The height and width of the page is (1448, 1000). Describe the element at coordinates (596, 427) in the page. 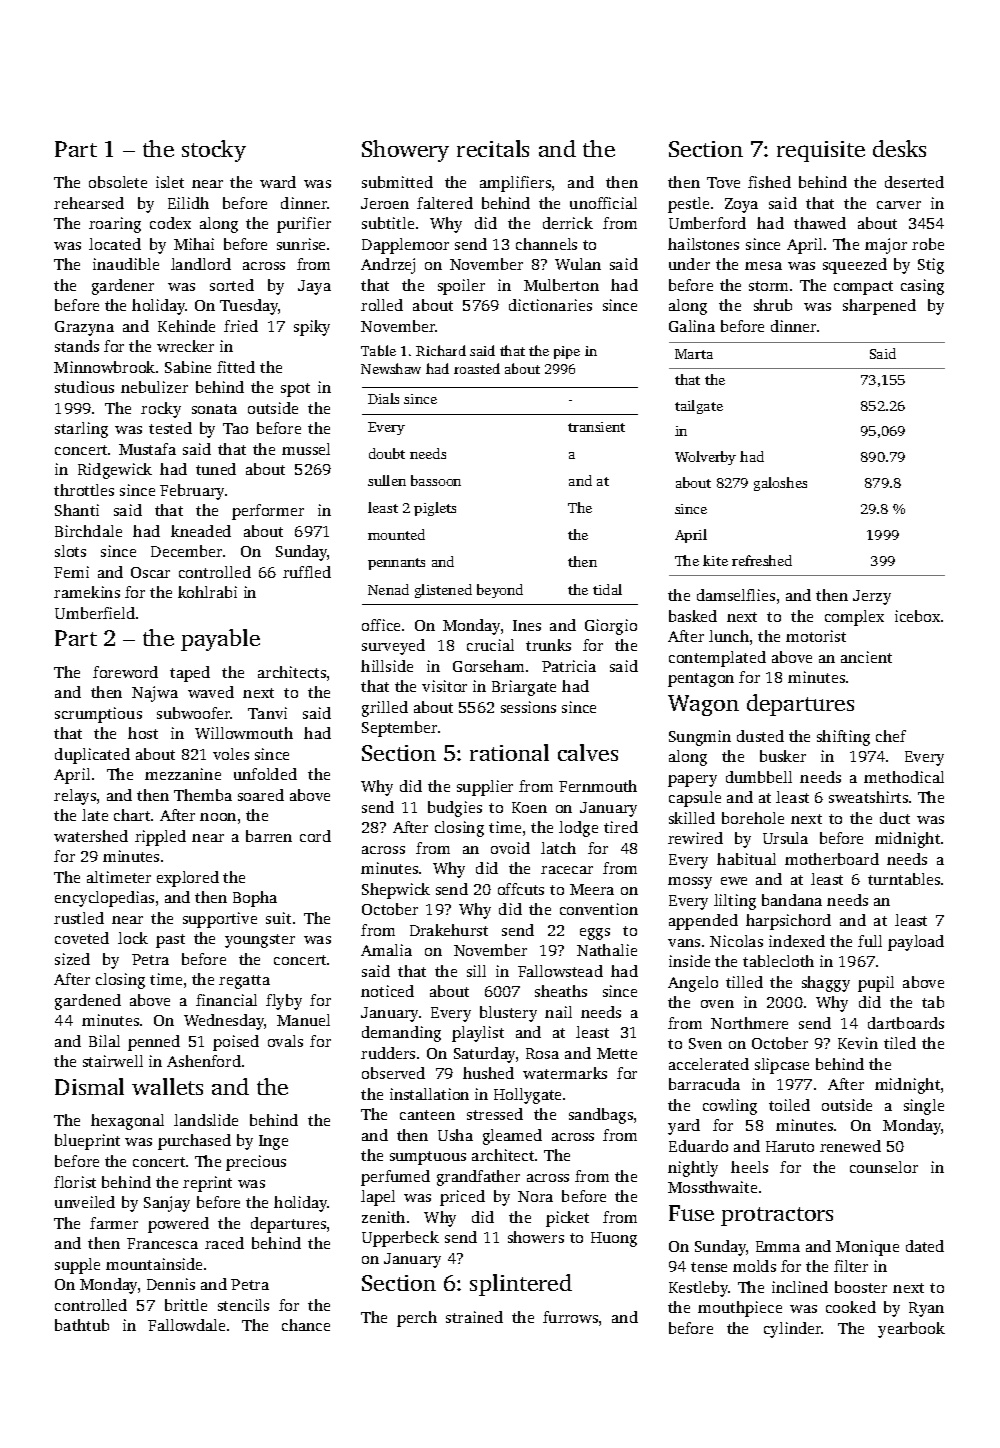

I see `transient` at that location.
